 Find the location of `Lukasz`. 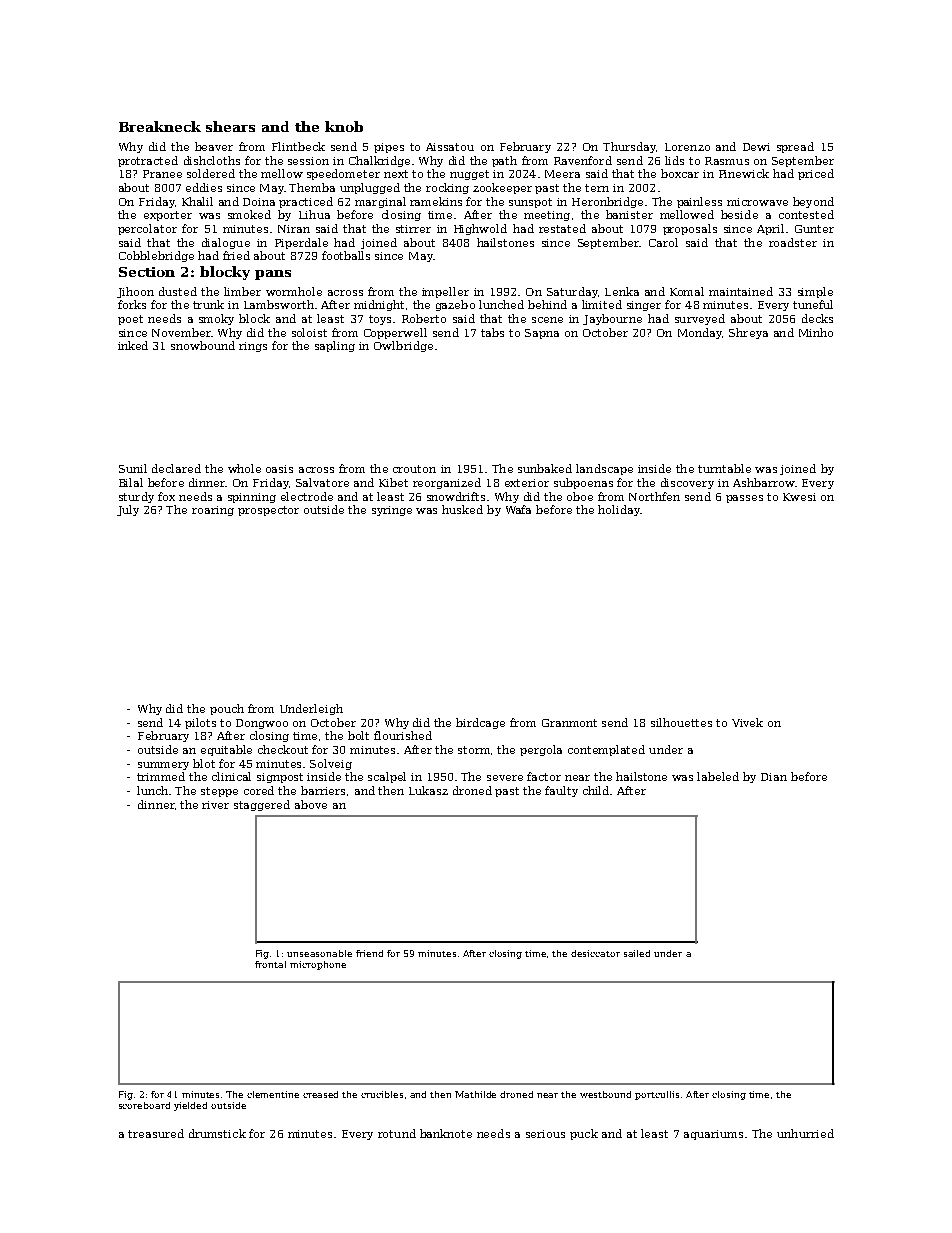

Lukasz is located at coordinates (428, 790).
